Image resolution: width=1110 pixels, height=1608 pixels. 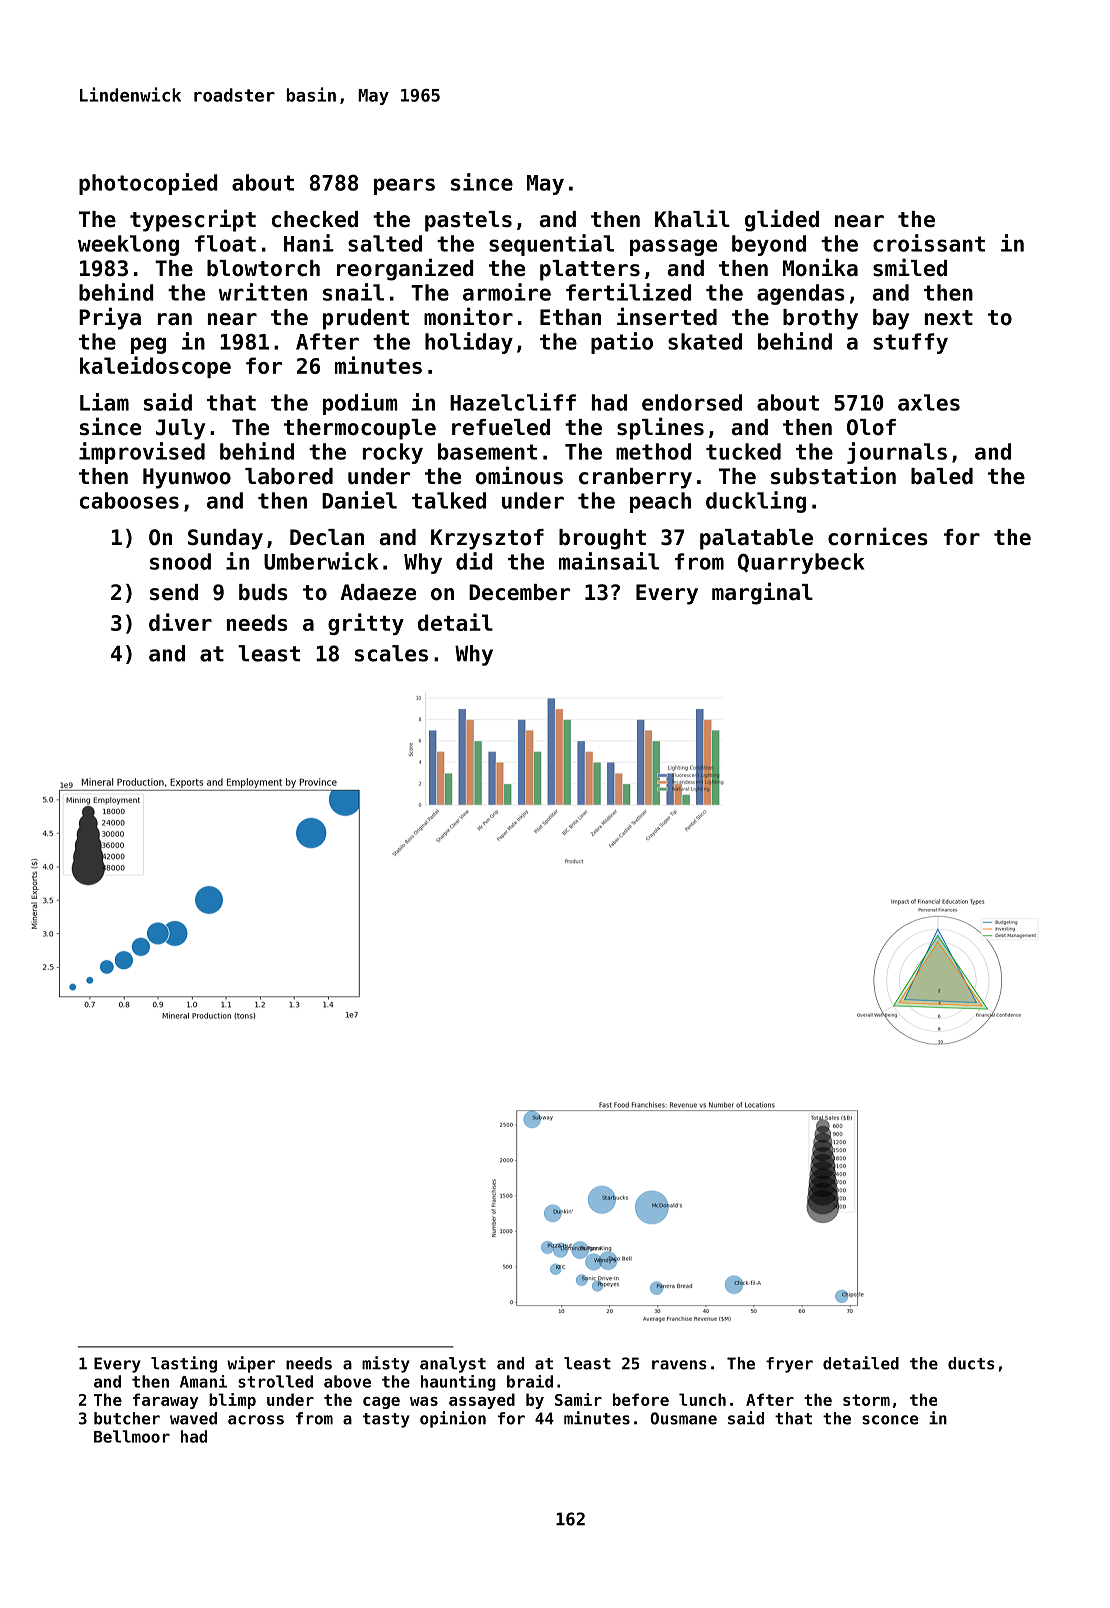 What do you see at coordinates (180, 622) in the image?
I see `diver` at bounding box center [180, 622].
